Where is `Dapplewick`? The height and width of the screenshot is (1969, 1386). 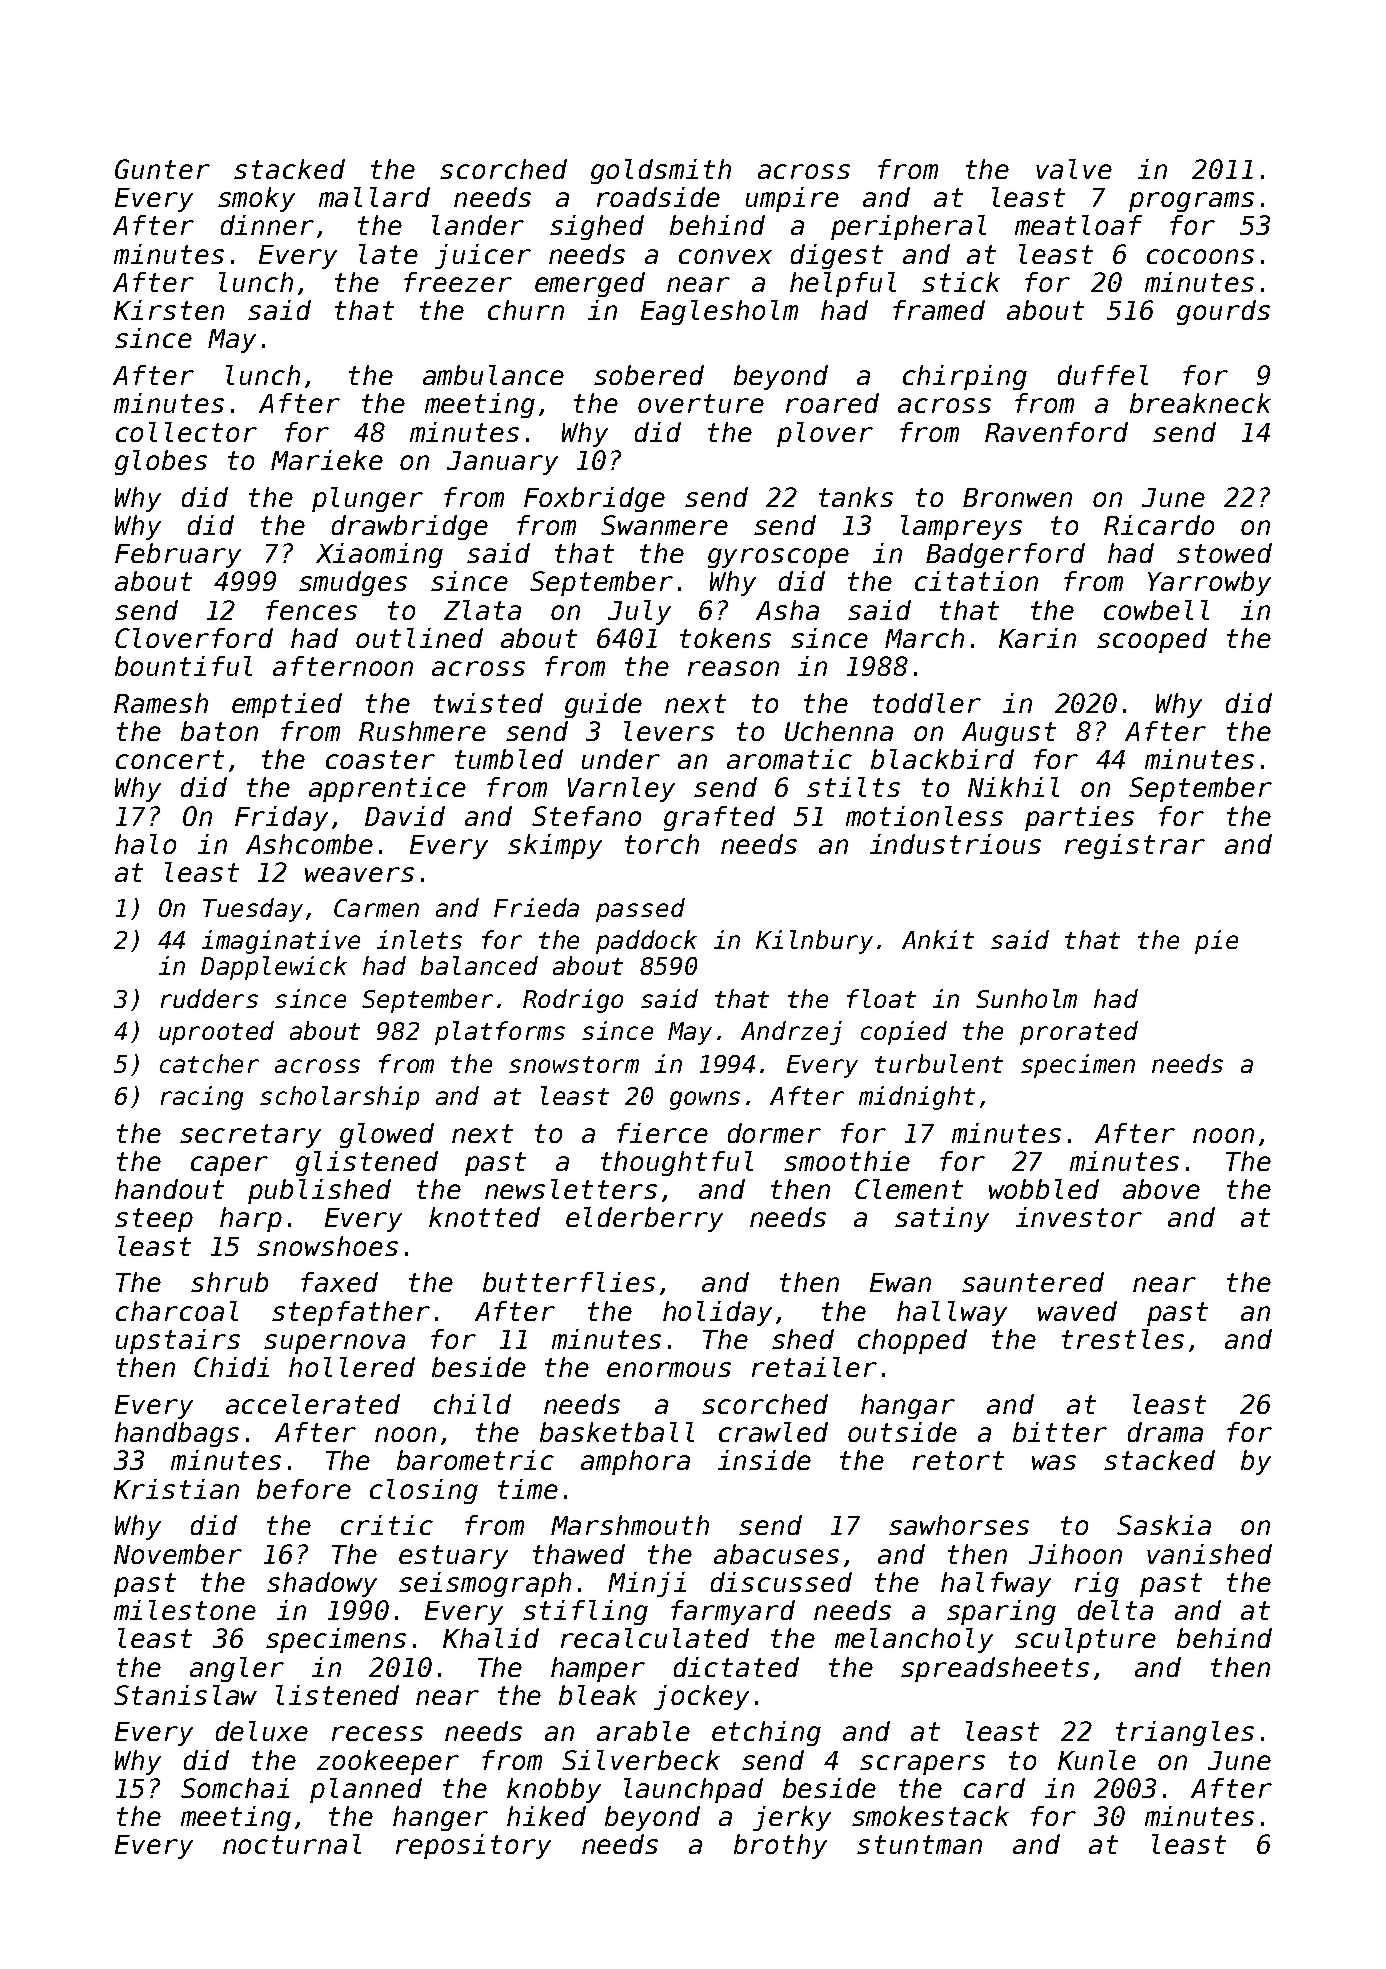 Dapplewick is located at coordinates (274, 968).
